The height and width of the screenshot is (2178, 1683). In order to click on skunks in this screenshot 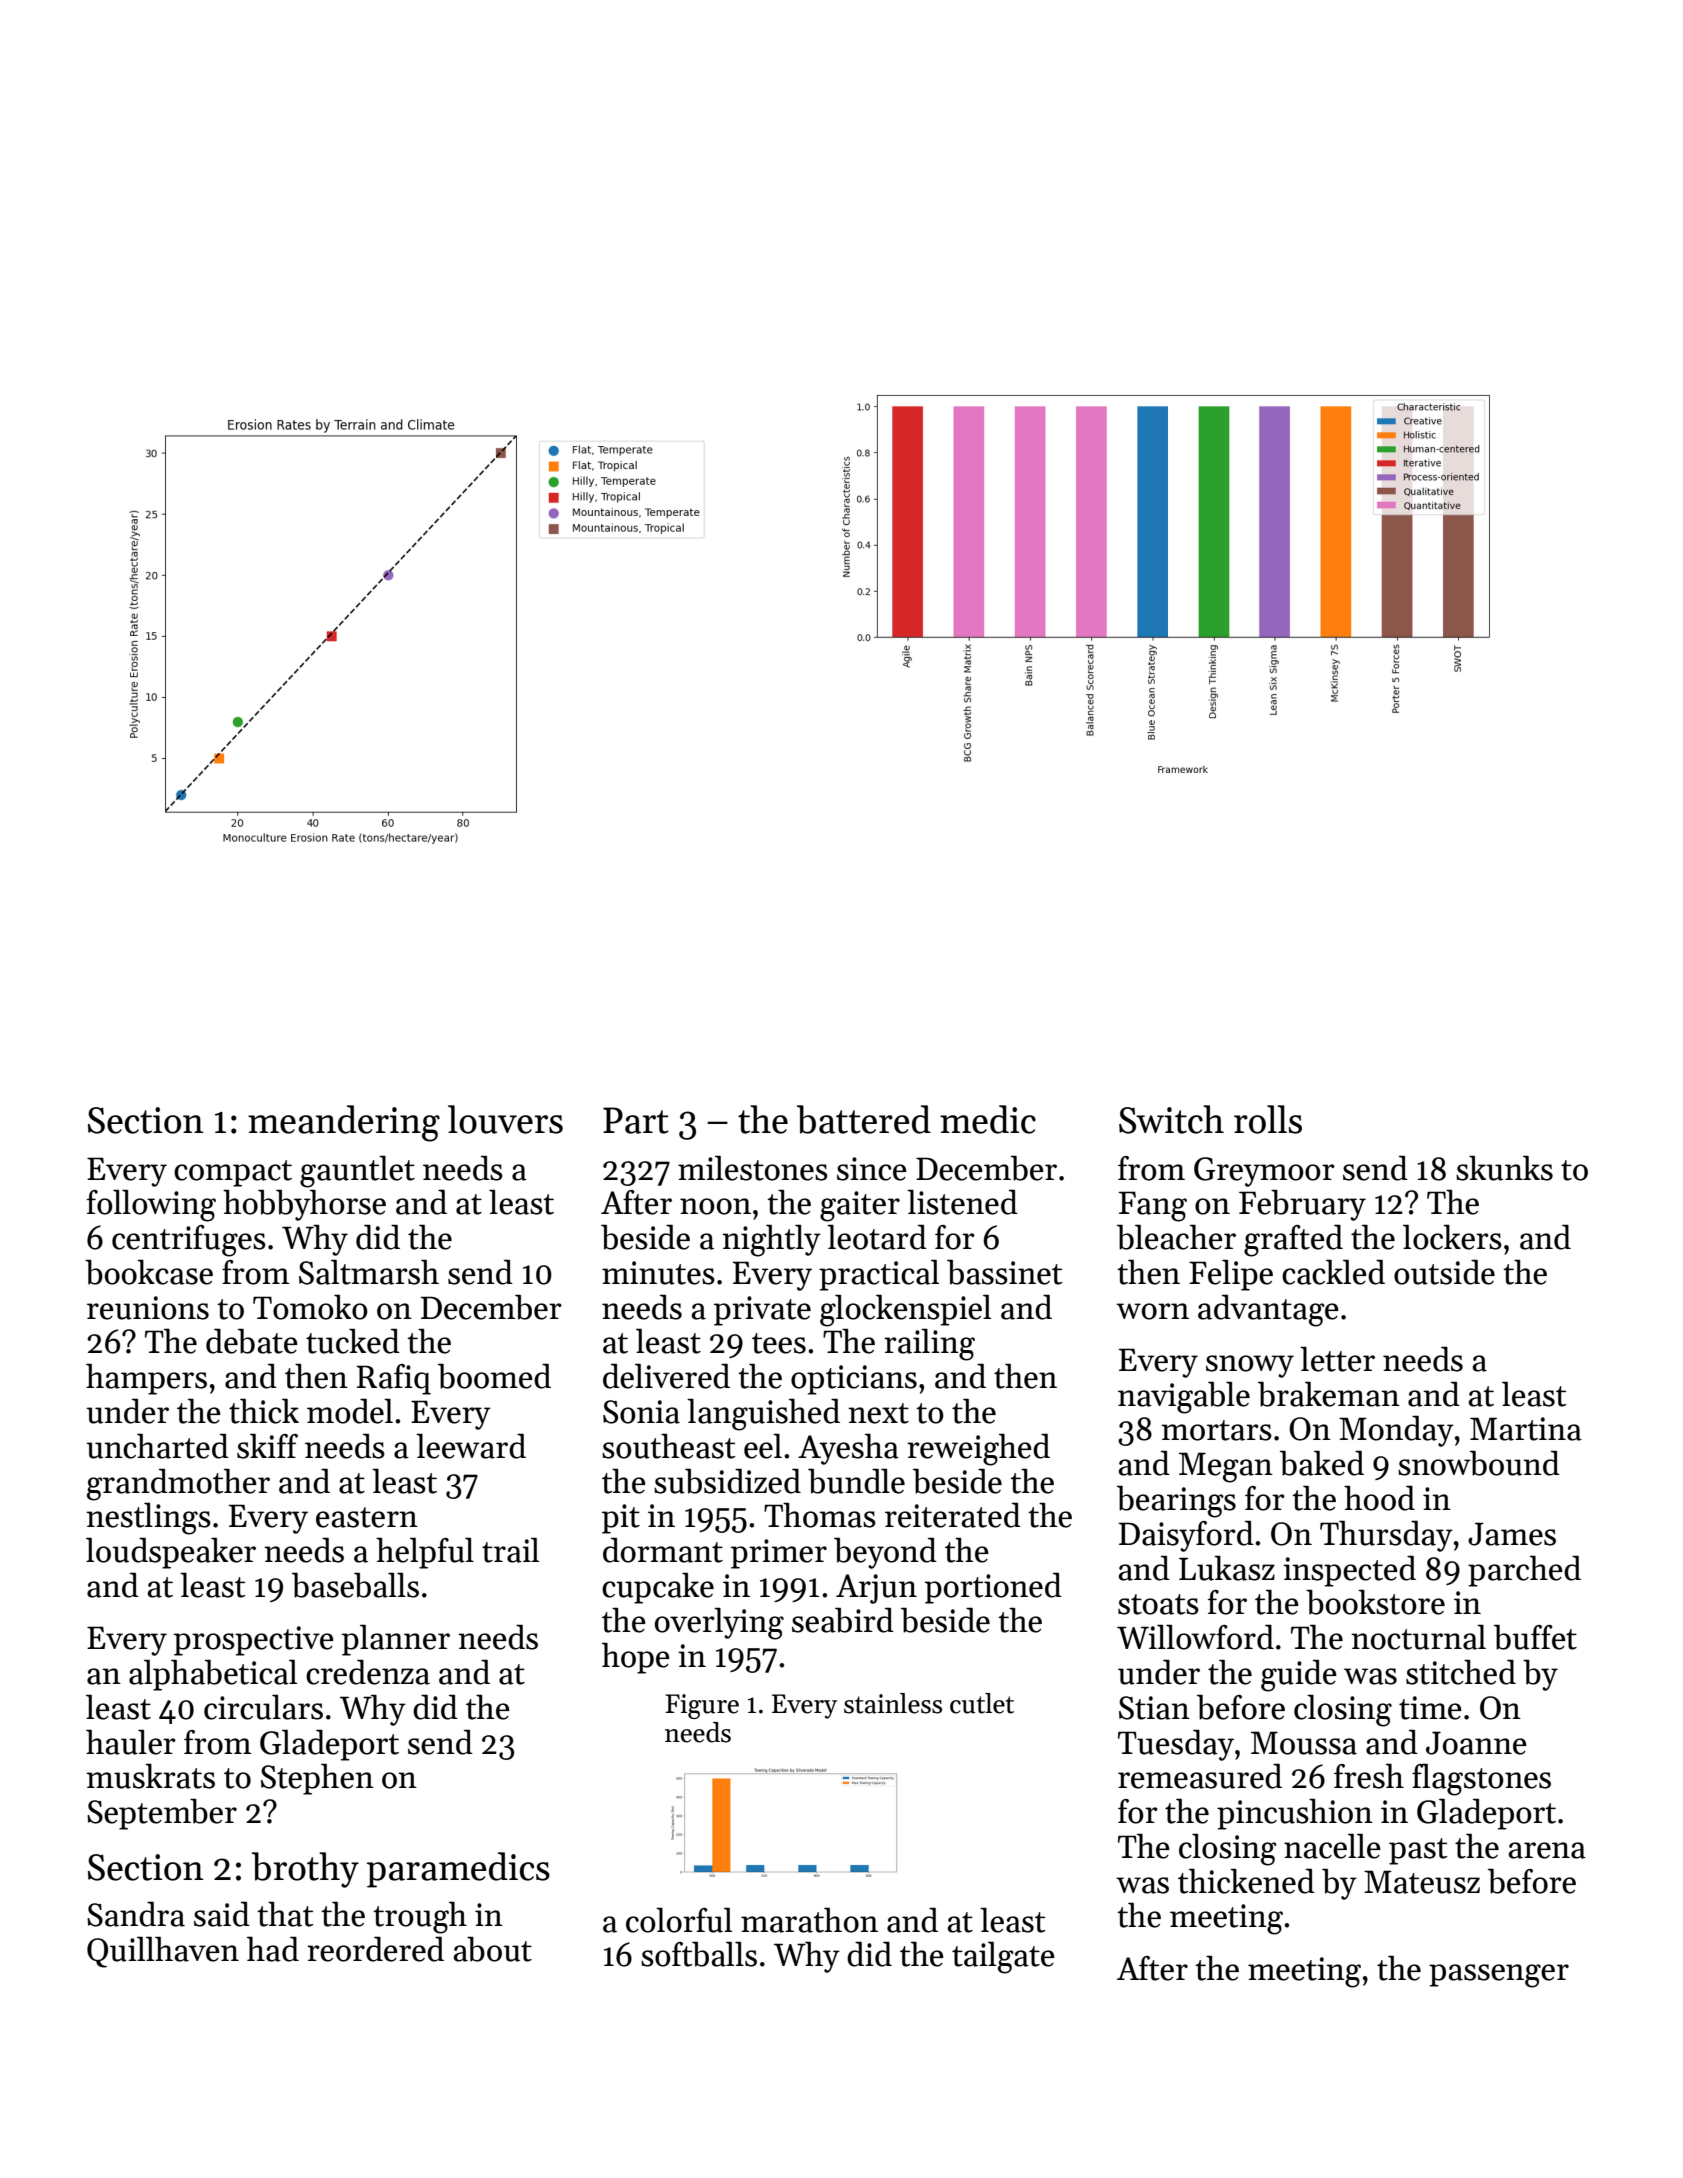, I will do `click(1504, 1168)`.
